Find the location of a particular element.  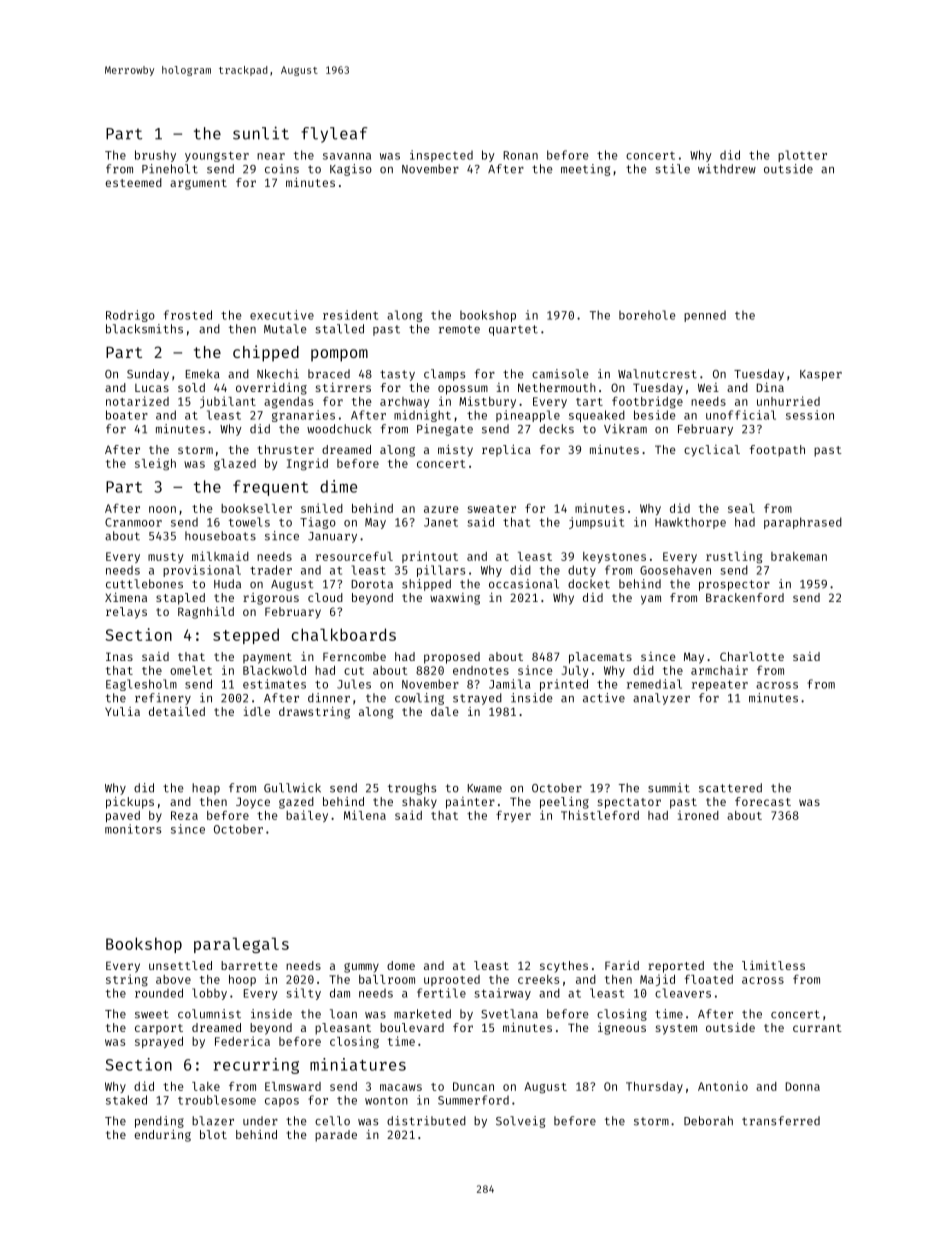

pompom is located at coordinates (339, 355).
